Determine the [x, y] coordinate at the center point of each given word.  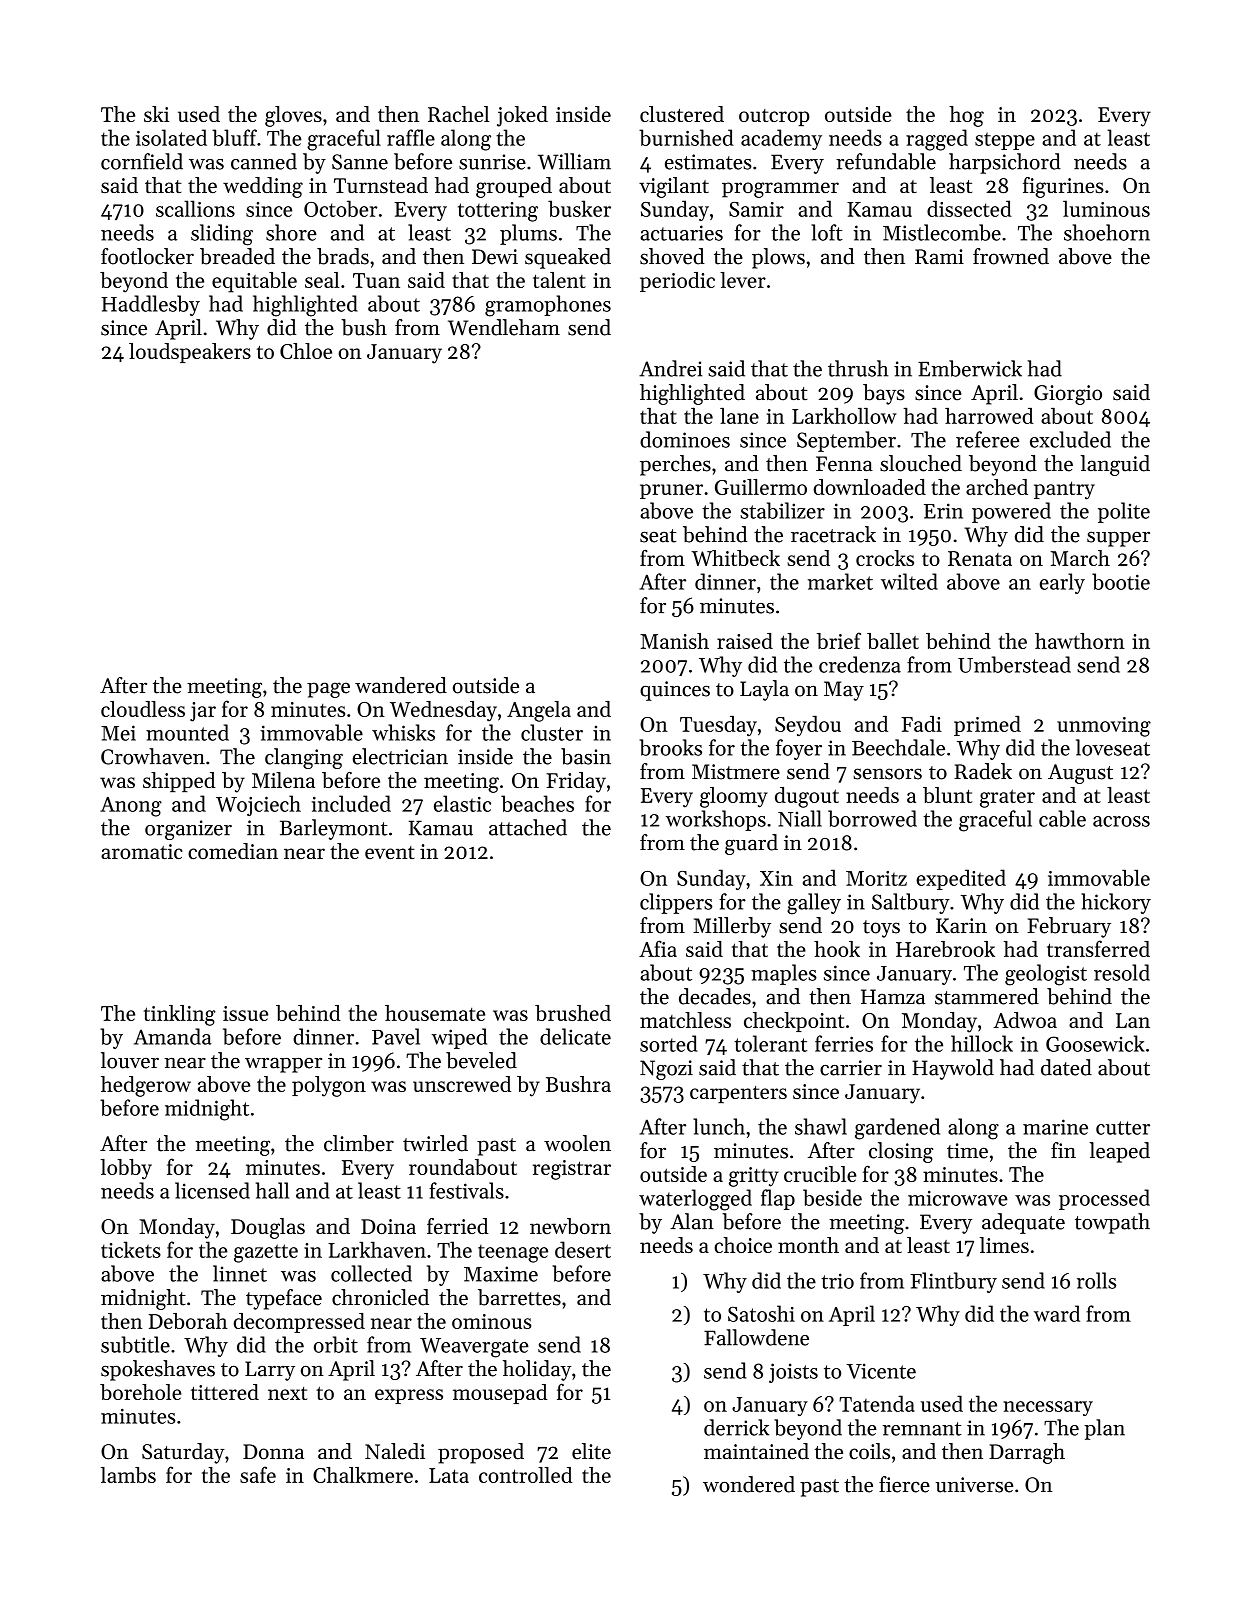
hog [966, 116]
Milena [283, 780]
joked [522, 116]
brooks [670, 747]
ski [156, 114]
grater [1007, 798]
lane [739, 416]
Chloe [306, 351]
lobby [126, 1169]
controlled [525, 1475]
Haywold [953, 1069]
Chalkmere [363, 1475]
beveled [481, 1060]
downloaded [870, 487]
